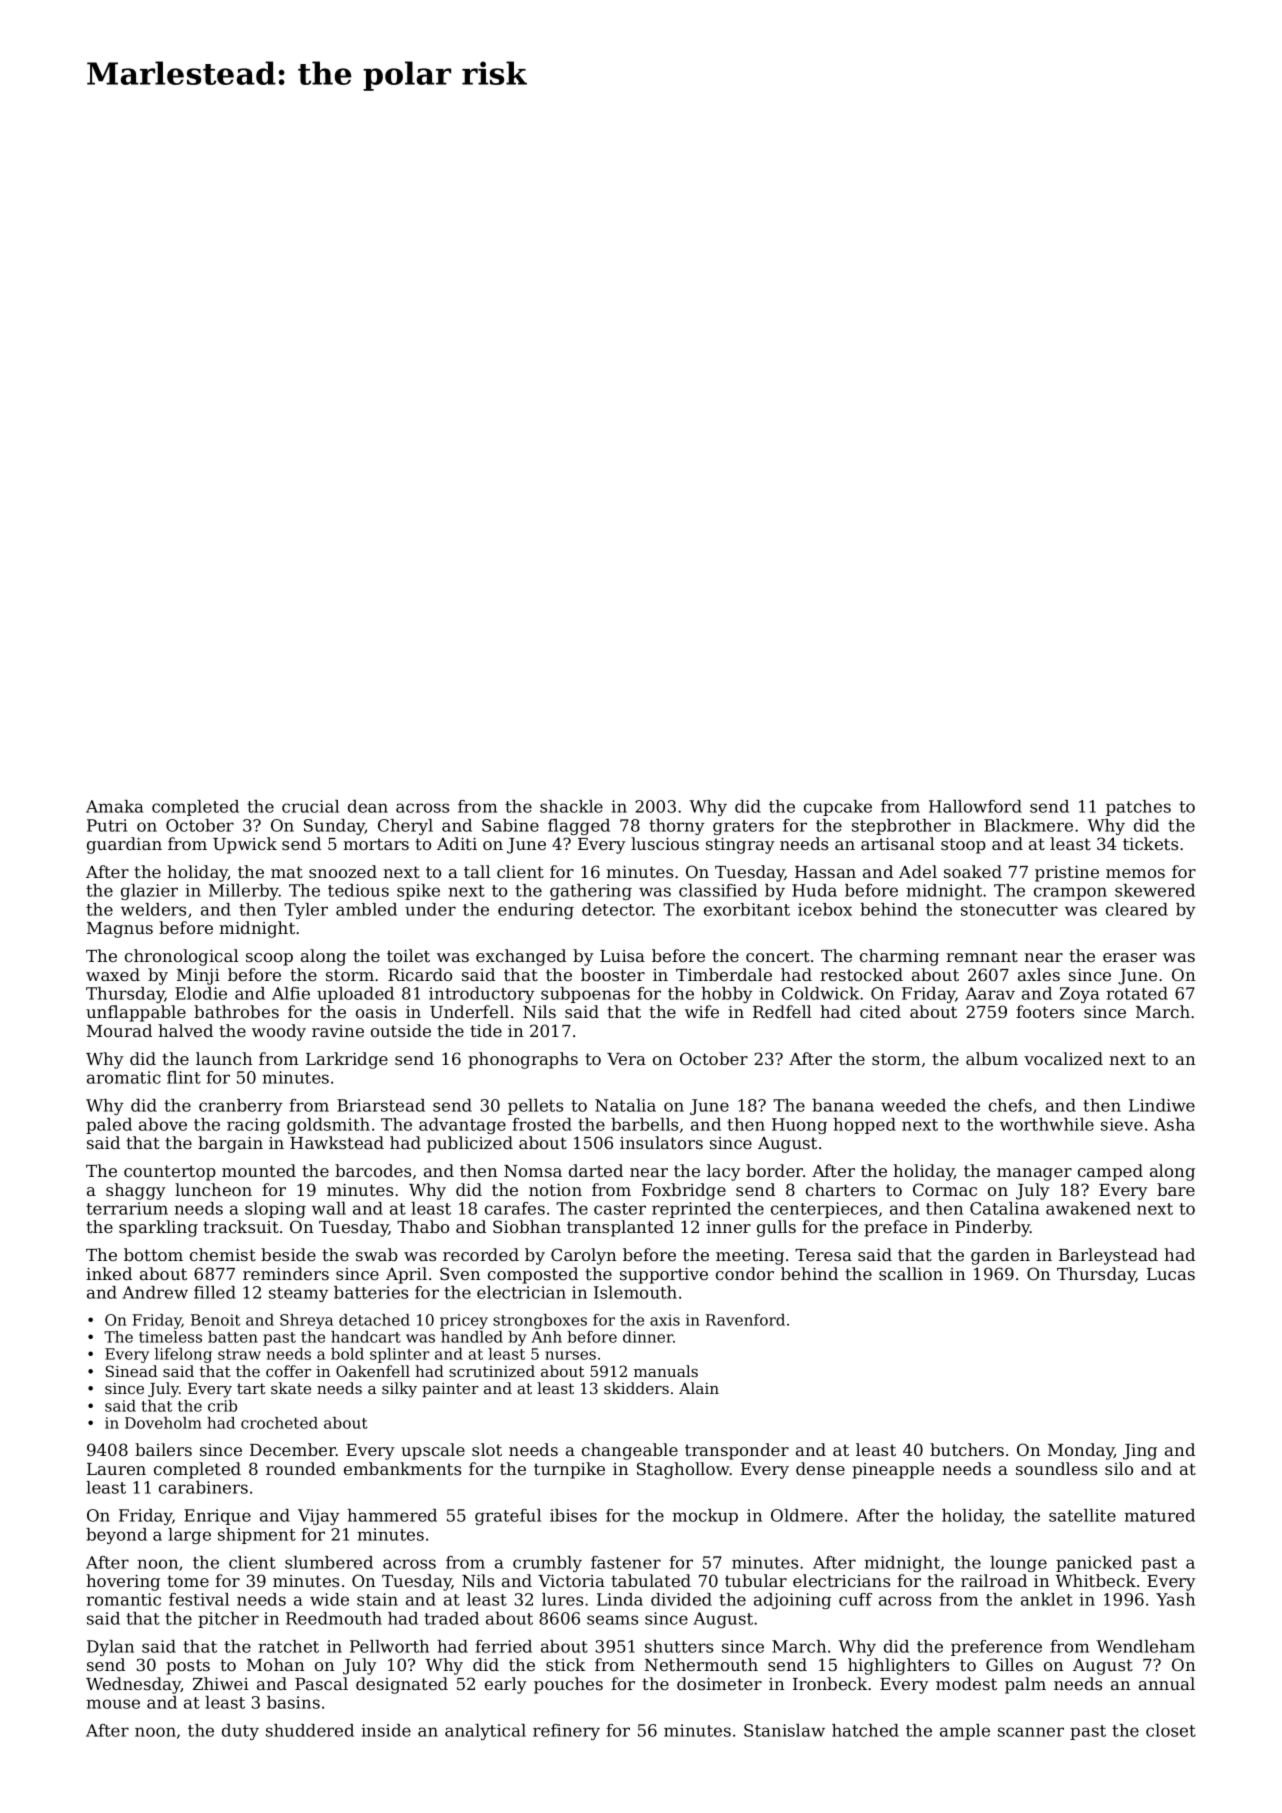 The image size is (1282, 1813). What do you see at coordinates (477, 871) in the screenshot?
I see `tall` at bounding box center [477, 871].
